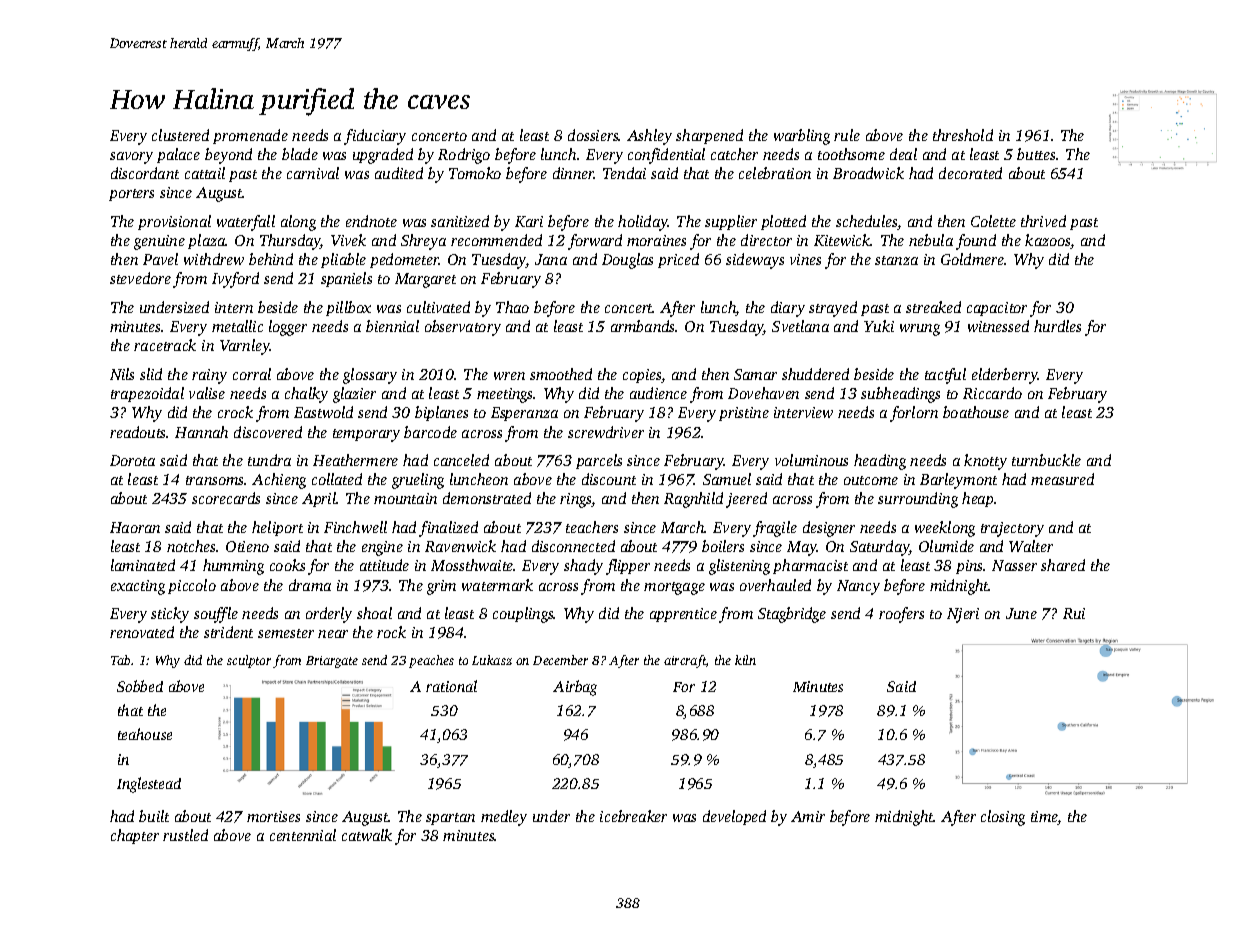  Describe the element at coordinates (135, 836) in the screenshot. I see `chapter` at that location.
